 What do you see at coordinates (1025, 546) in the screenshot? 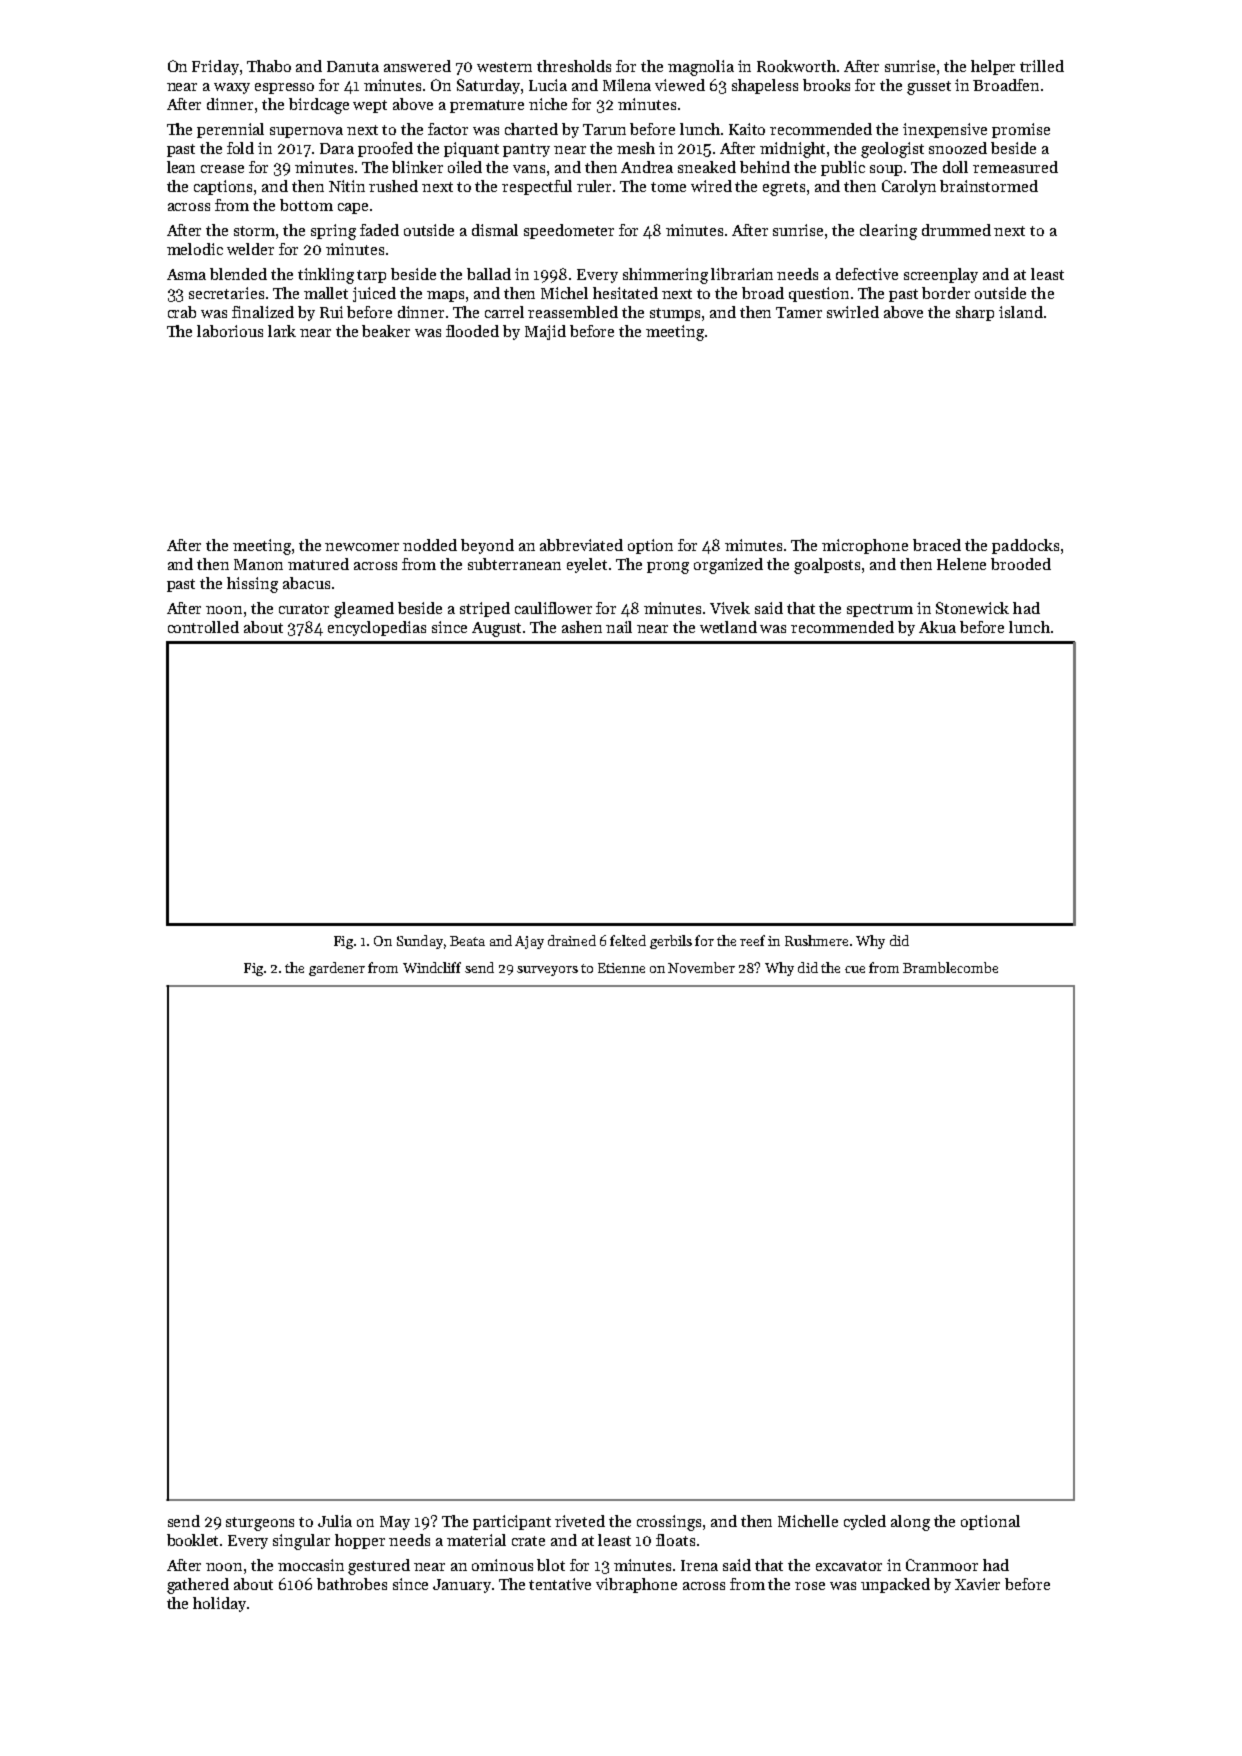
I see `paddocks` at bounding box center [1025, 546].
